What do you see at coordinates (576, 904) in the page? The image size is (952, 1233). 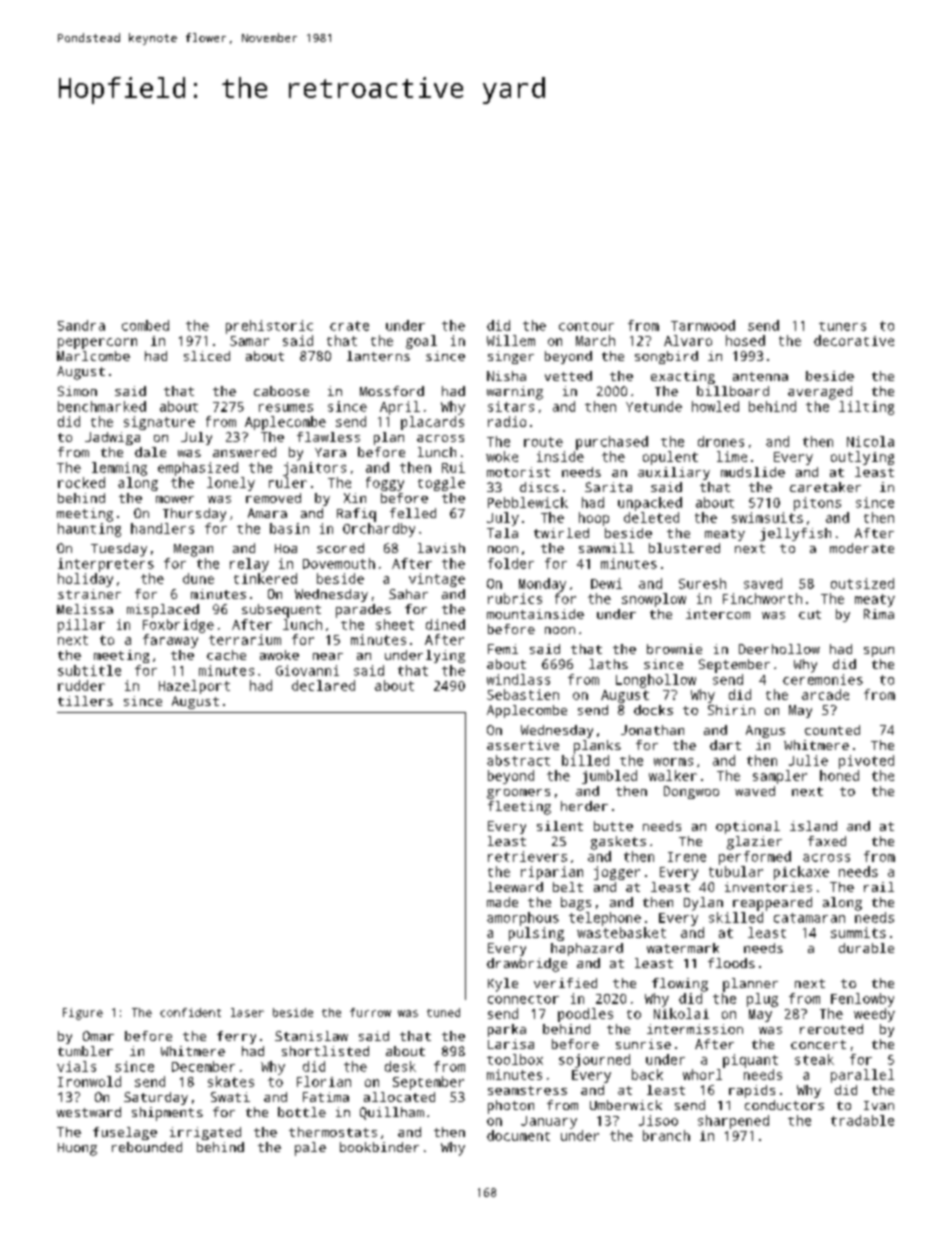 I see `bags` at bounding box center [576, 904].
